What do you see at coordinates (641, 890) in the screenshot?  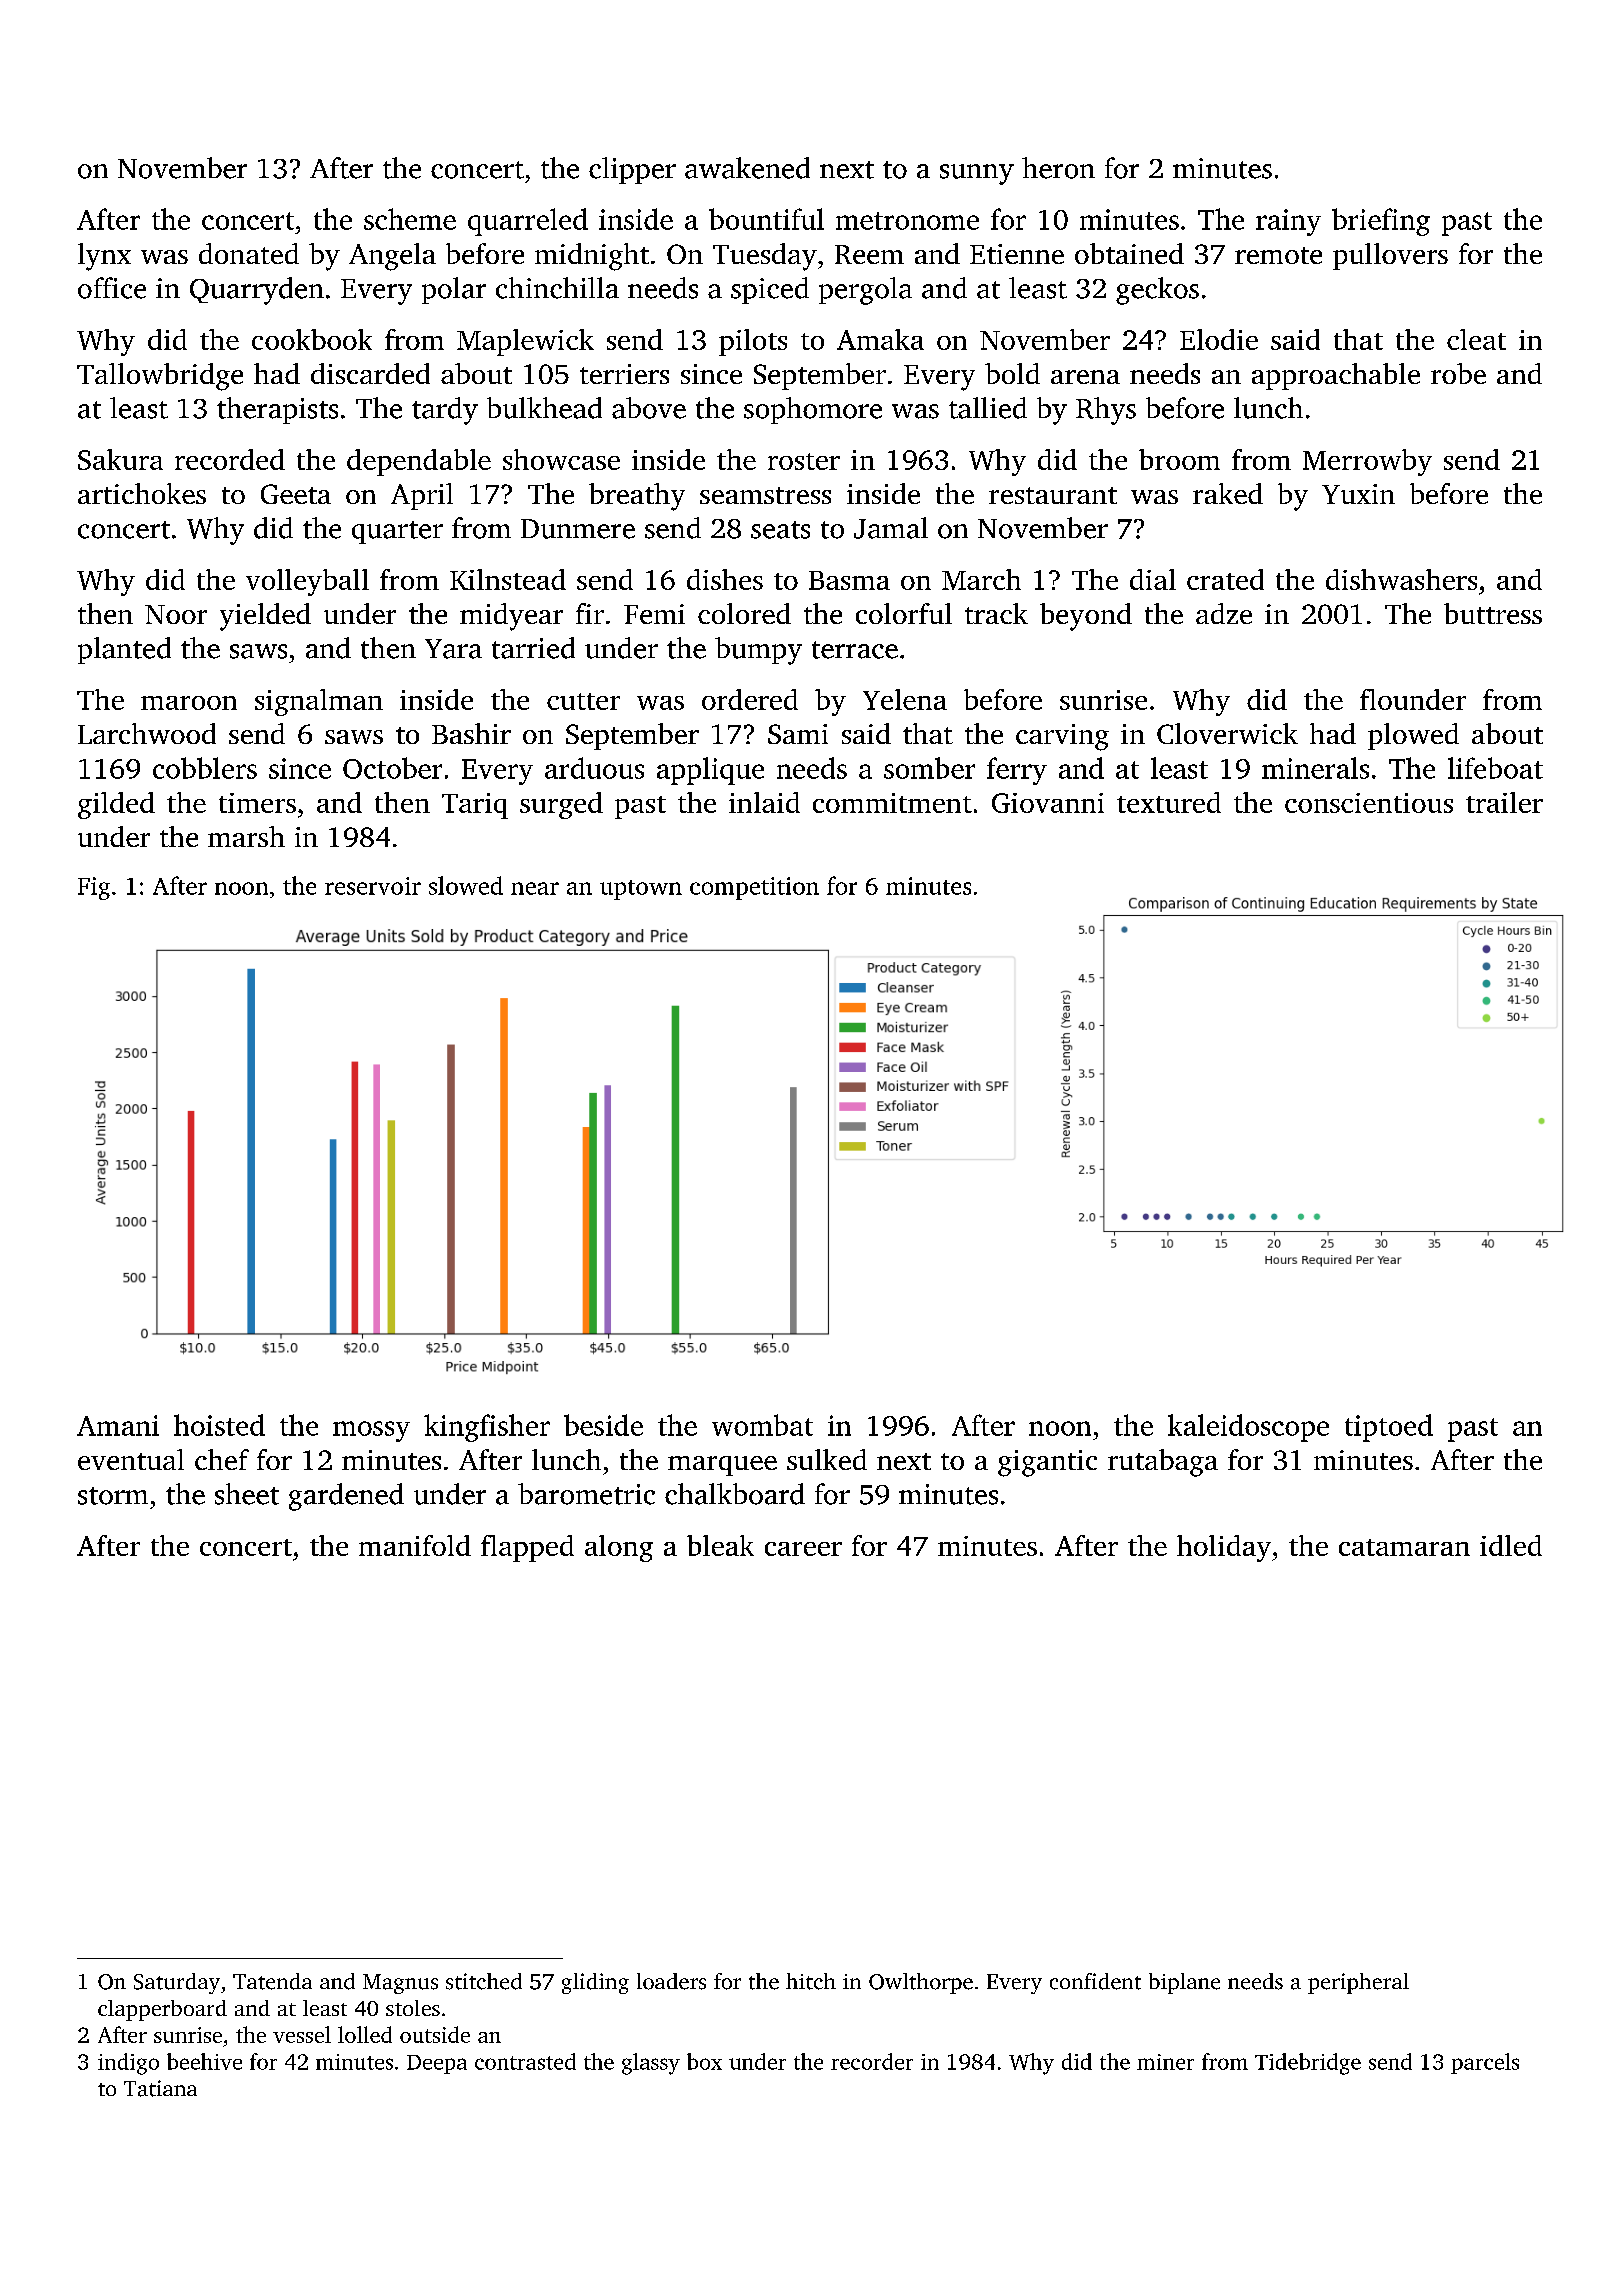 I see `uptown` at bounding box center [641, 890].
